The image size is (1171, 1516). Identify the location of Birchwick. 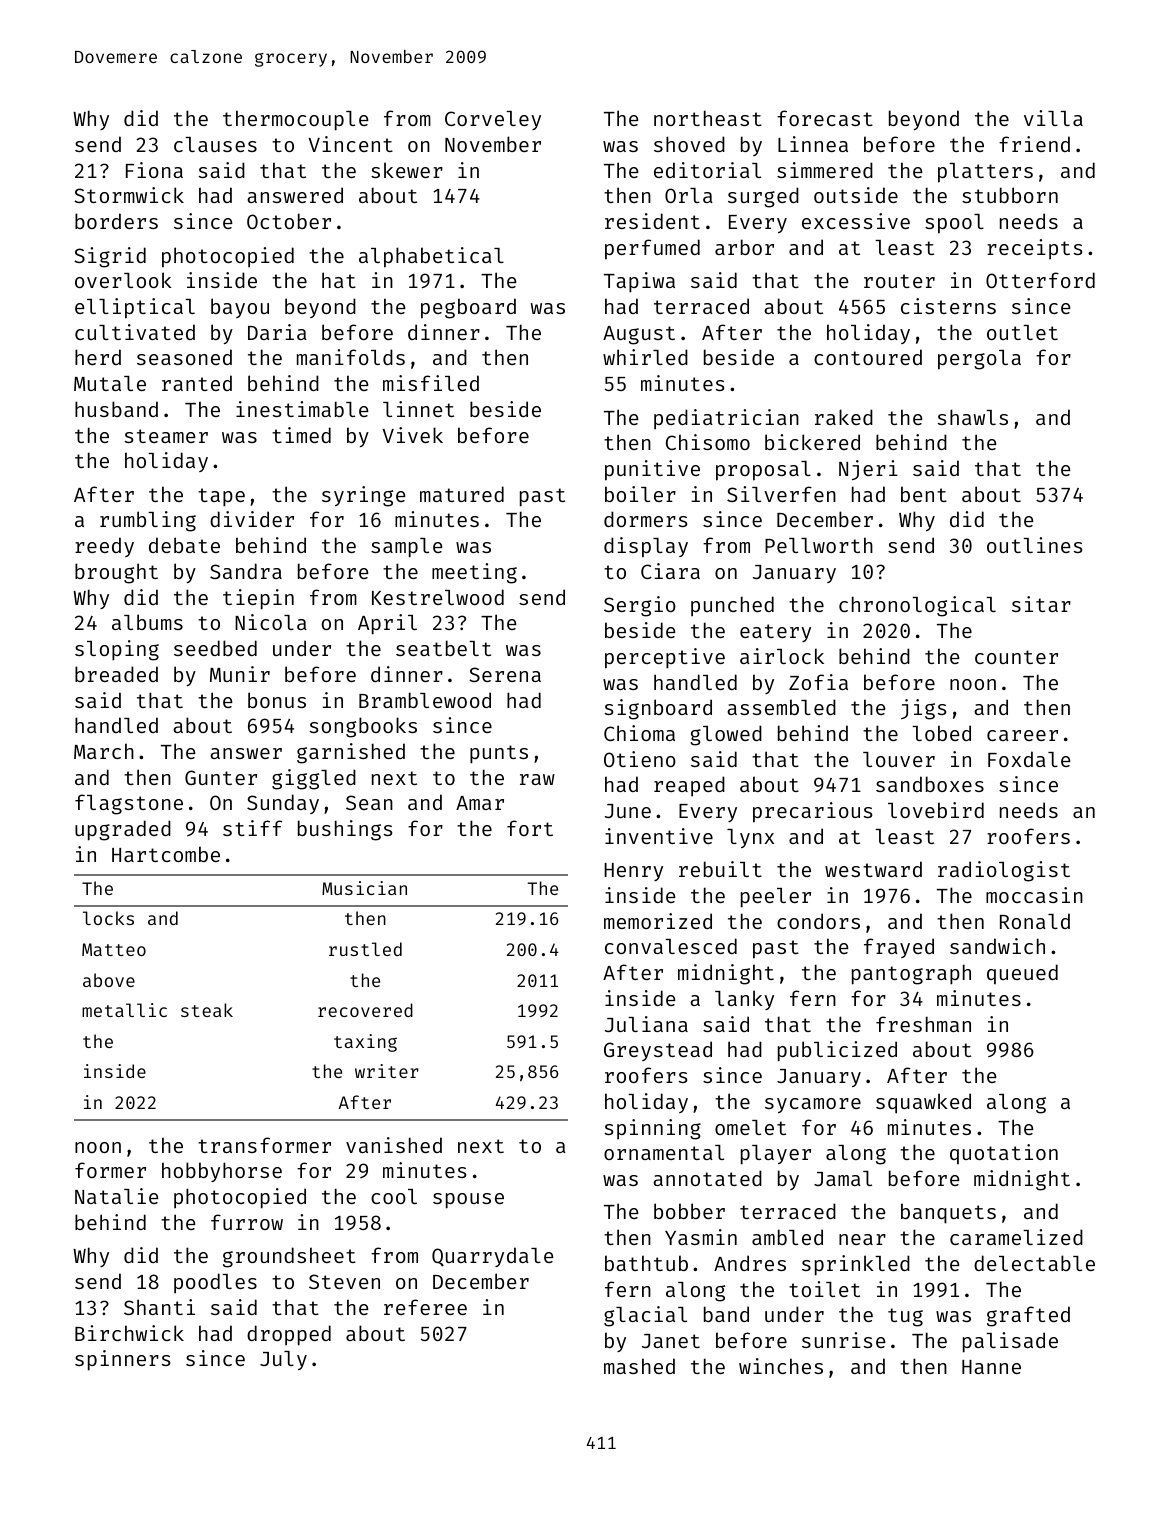
(129, 1333).
